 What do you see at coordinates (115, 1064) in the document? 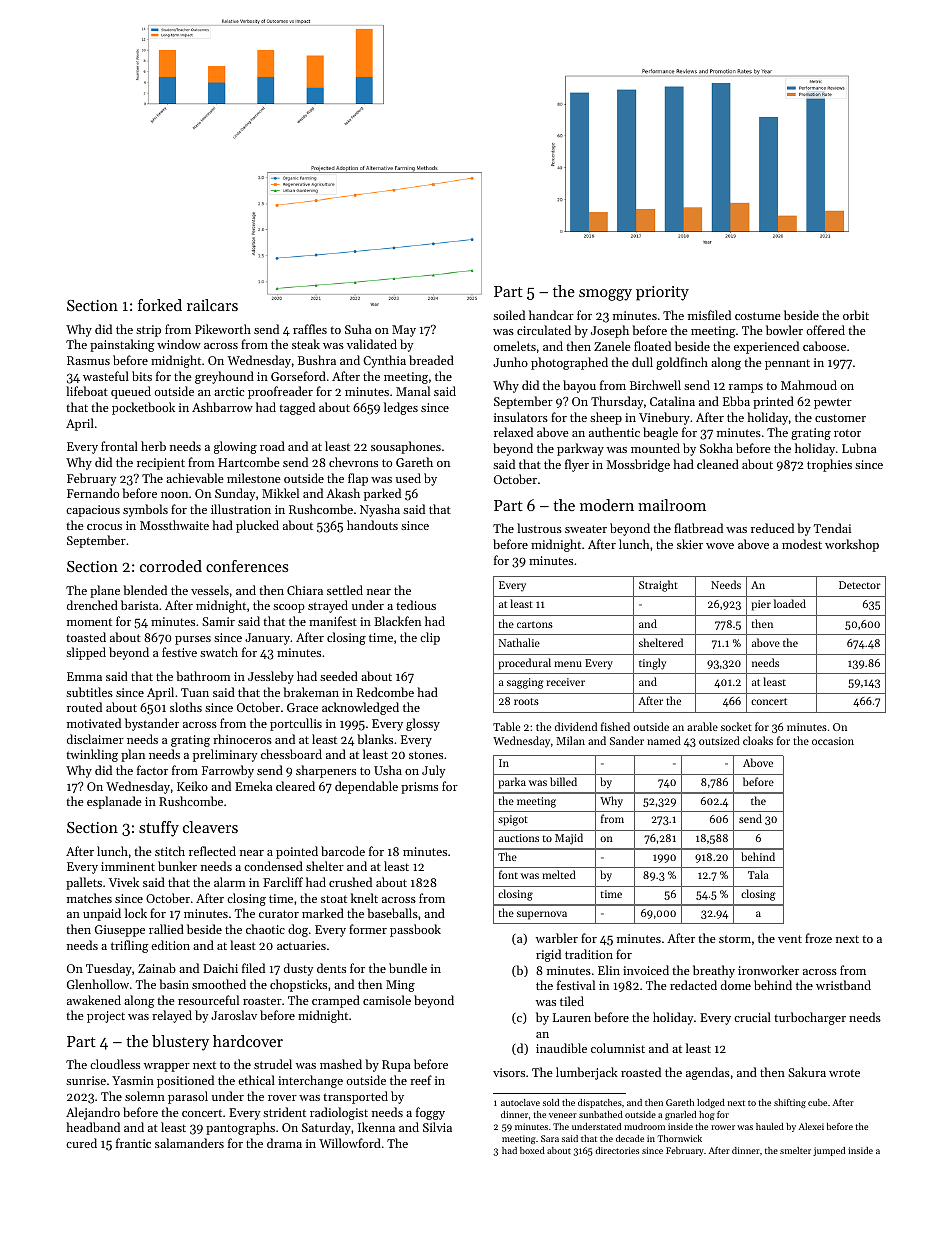
I see `cloudless` at bounding box center [115, 1064].
